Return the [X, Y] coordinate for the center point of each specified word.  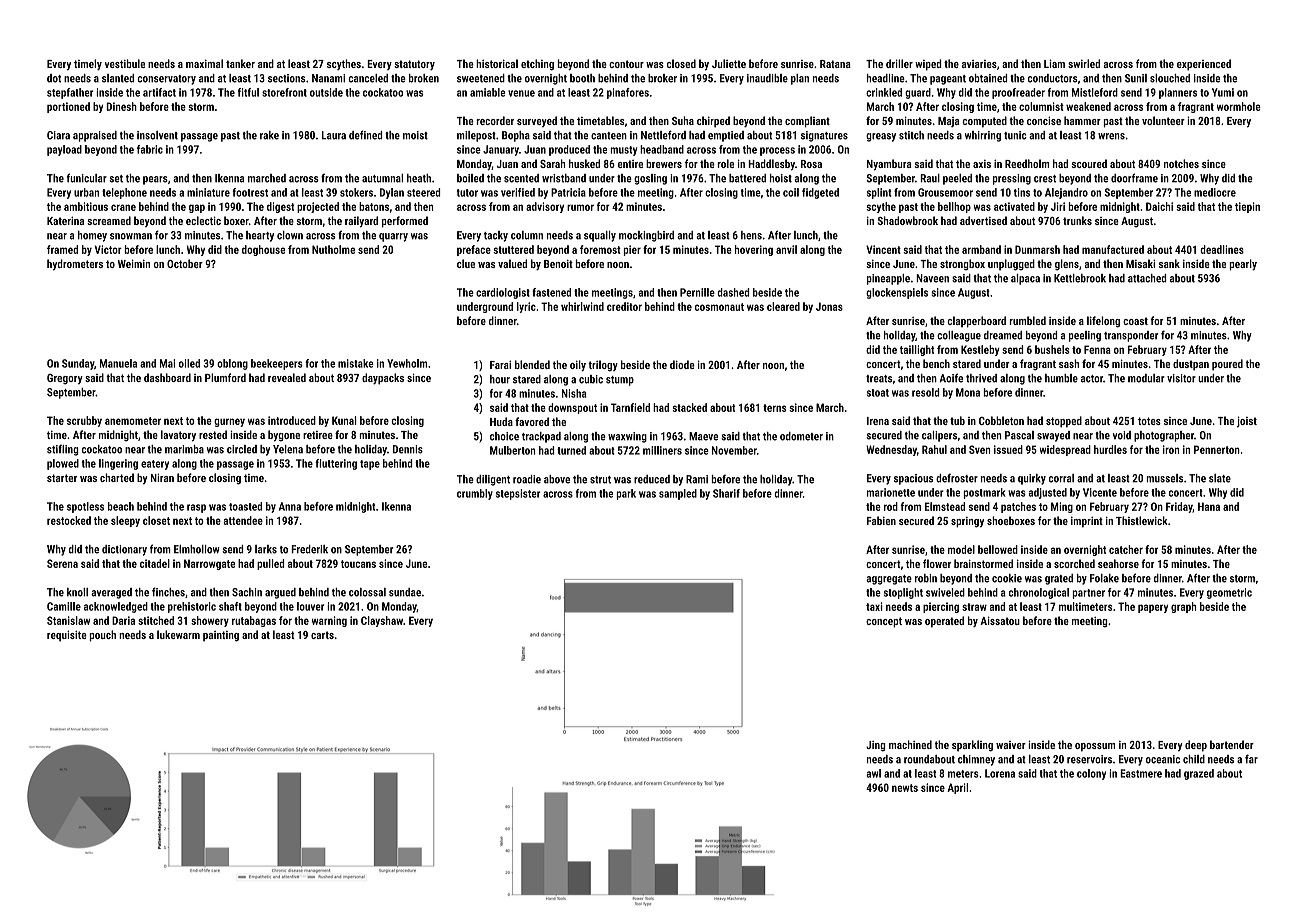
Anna [290, 506]
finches [168, 592]
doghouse [263, 250]
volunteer [1163, 120]
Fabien [881, 520]
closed [681, 63]
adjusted [1048, 493]
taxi [874, 606]
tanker [240, 63]
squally [600, 236]
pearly [1243, 265]
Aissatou [1000, 620]
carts [322, 635]
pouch [102, 636]
